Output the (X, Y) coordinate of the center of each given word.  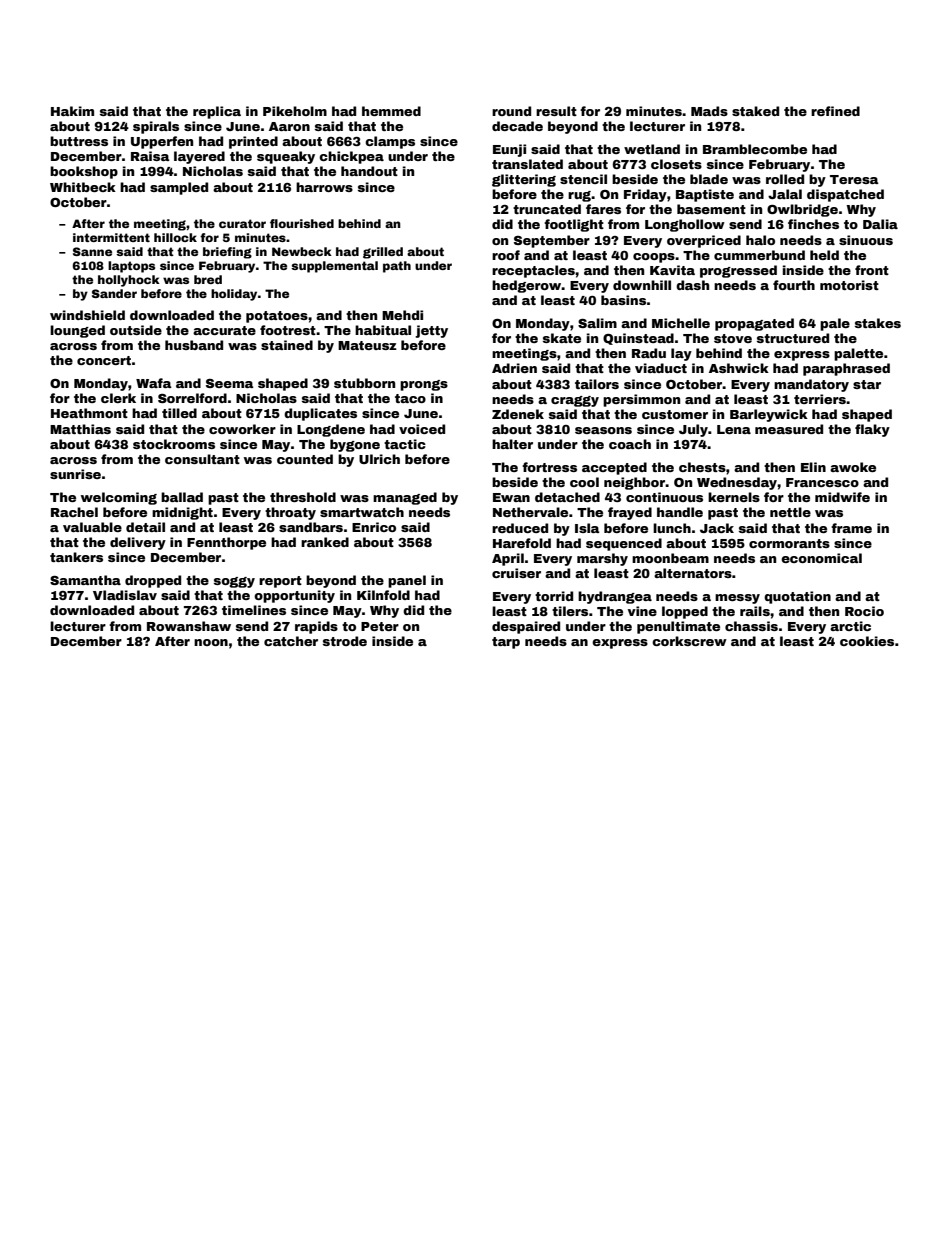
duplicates (320, 414)
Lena (734, 429)
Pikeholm (295, 111)
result (556, 111)
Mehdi (402, 315)
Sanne (92, 251)
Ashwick (739, 368)
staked (755, 111)
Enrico (374, 527)
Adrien (514, 368)
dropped (153, 581)
